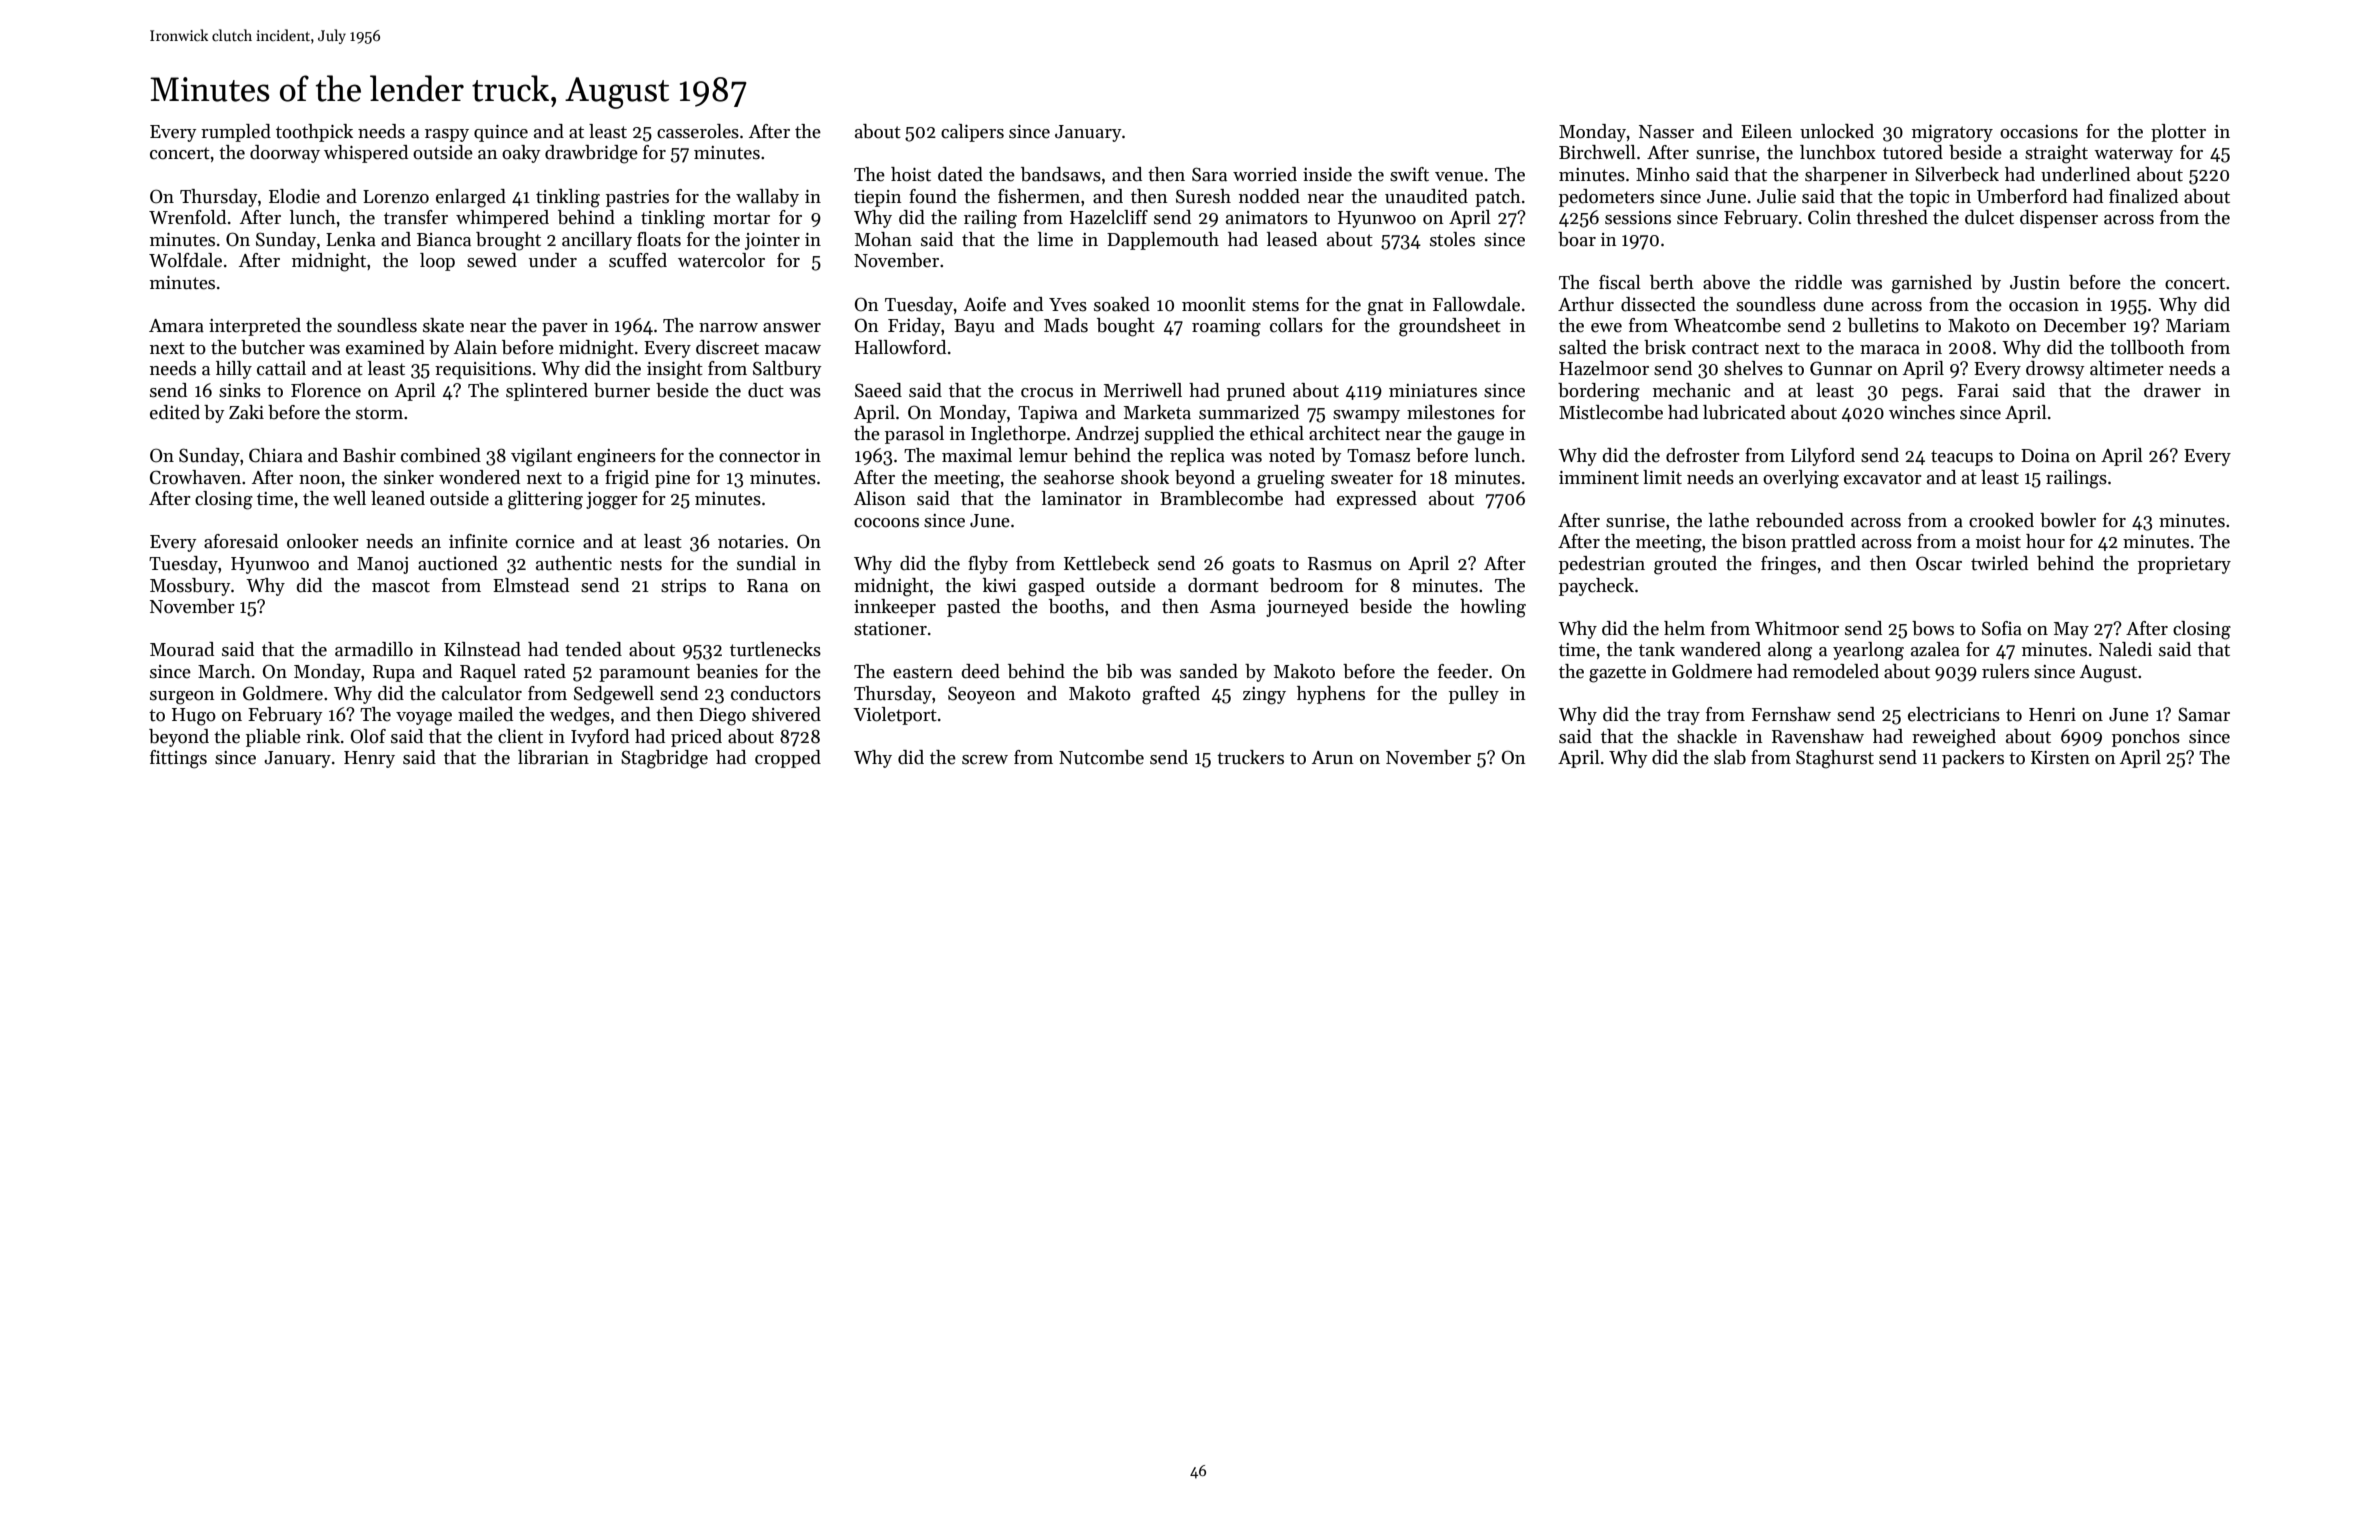 The image size is (2380, 1540). I want to click on sanded, so click(1209, 671).
